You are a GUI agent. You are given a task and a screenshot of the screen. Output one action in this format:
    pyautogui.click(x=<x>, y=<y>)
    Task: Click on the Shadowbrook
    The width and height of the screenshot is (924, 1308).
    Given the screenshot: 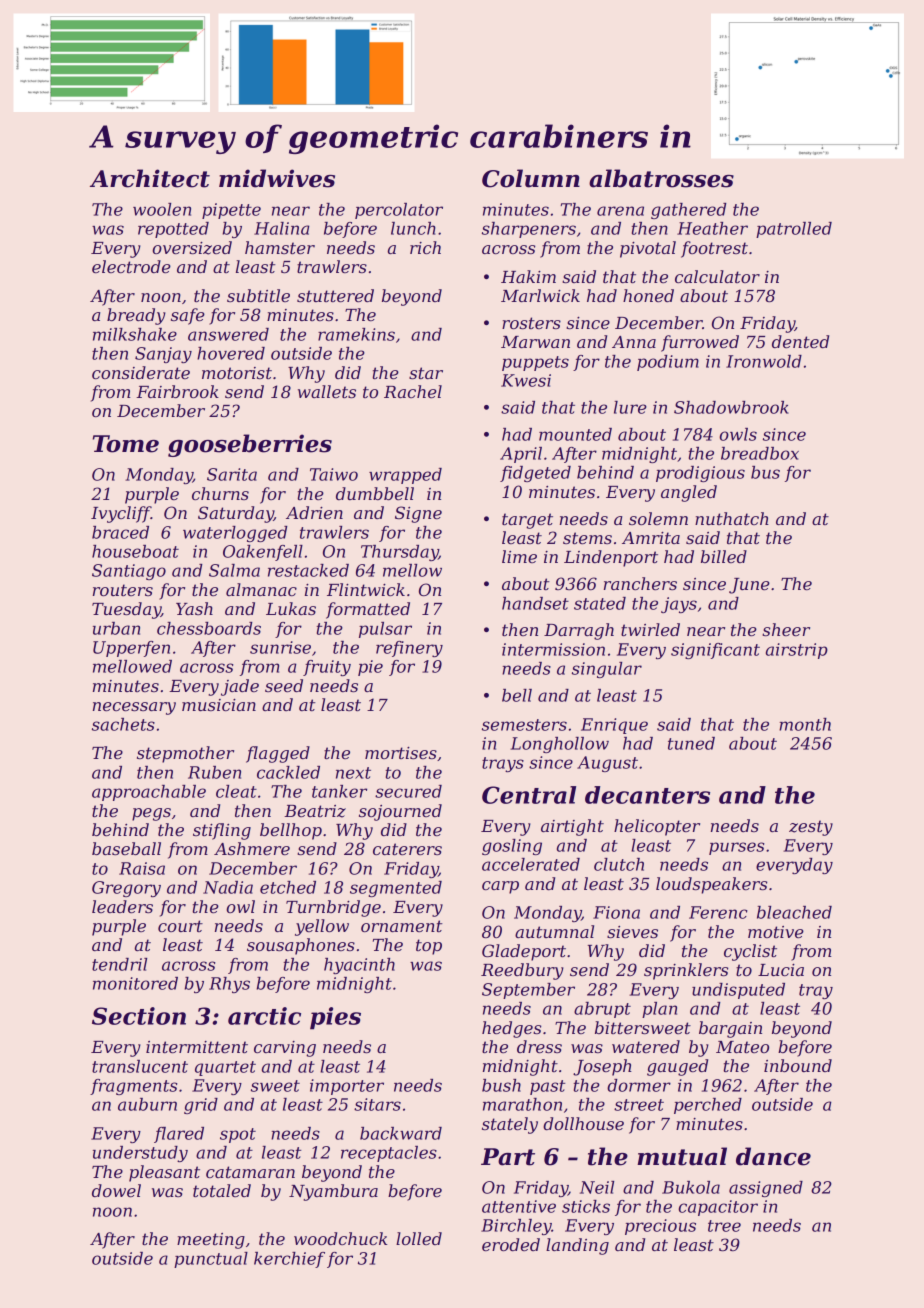 What is the action you would take?
    pyautogui.click(x=731, y=407)
